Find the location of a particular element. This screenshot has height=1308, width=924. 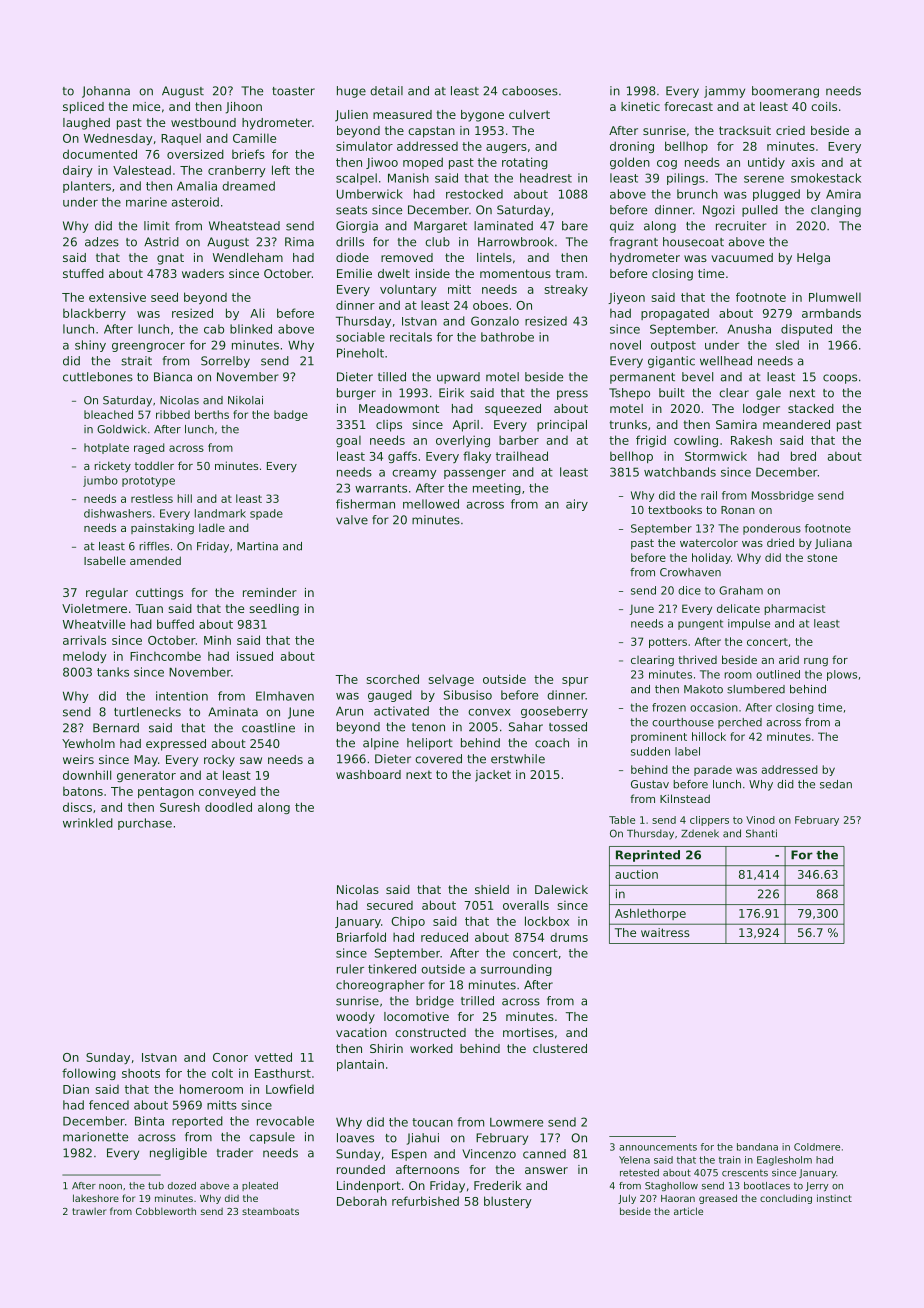

reminder is located at coordinates (270, 592).
